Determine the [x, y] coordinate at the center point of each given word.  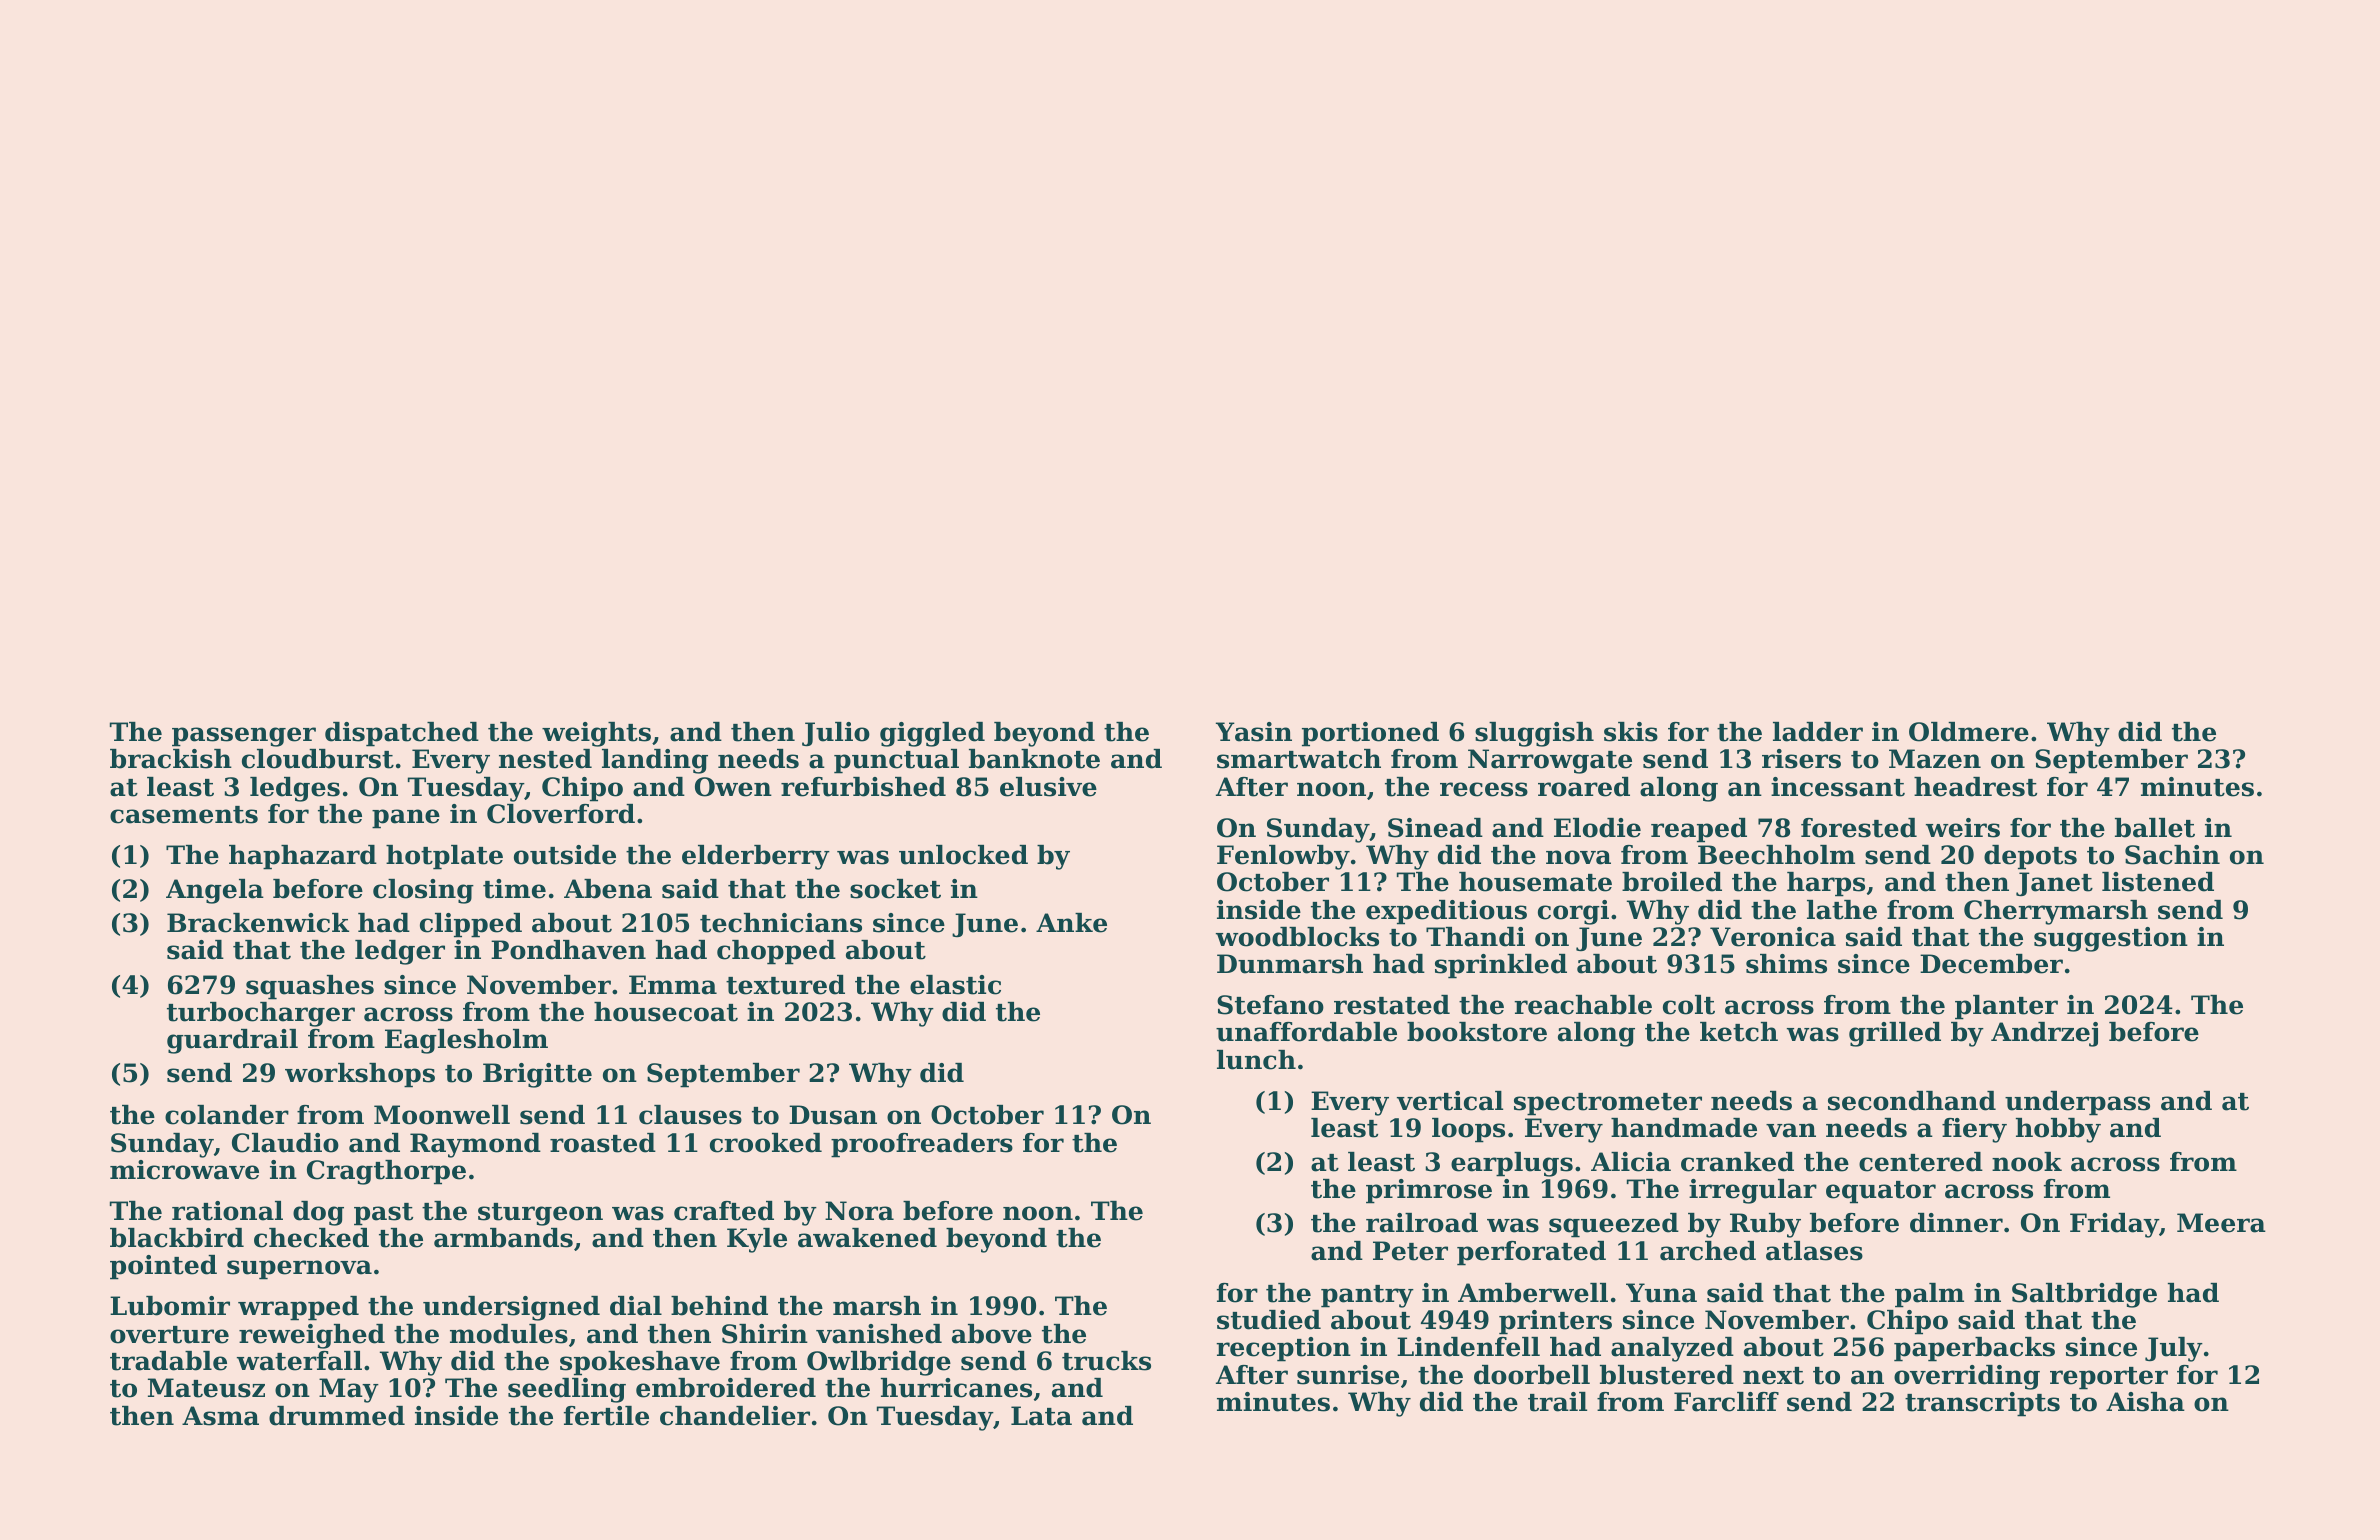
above [992, 1334]
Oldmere [1969, 732]
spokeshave [640, 1363]
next [1773, 1376]
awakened [867, 1238]
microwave [184, 1170]
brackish [171, 759]
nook [2027, 1162]
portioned [1370, 734]
